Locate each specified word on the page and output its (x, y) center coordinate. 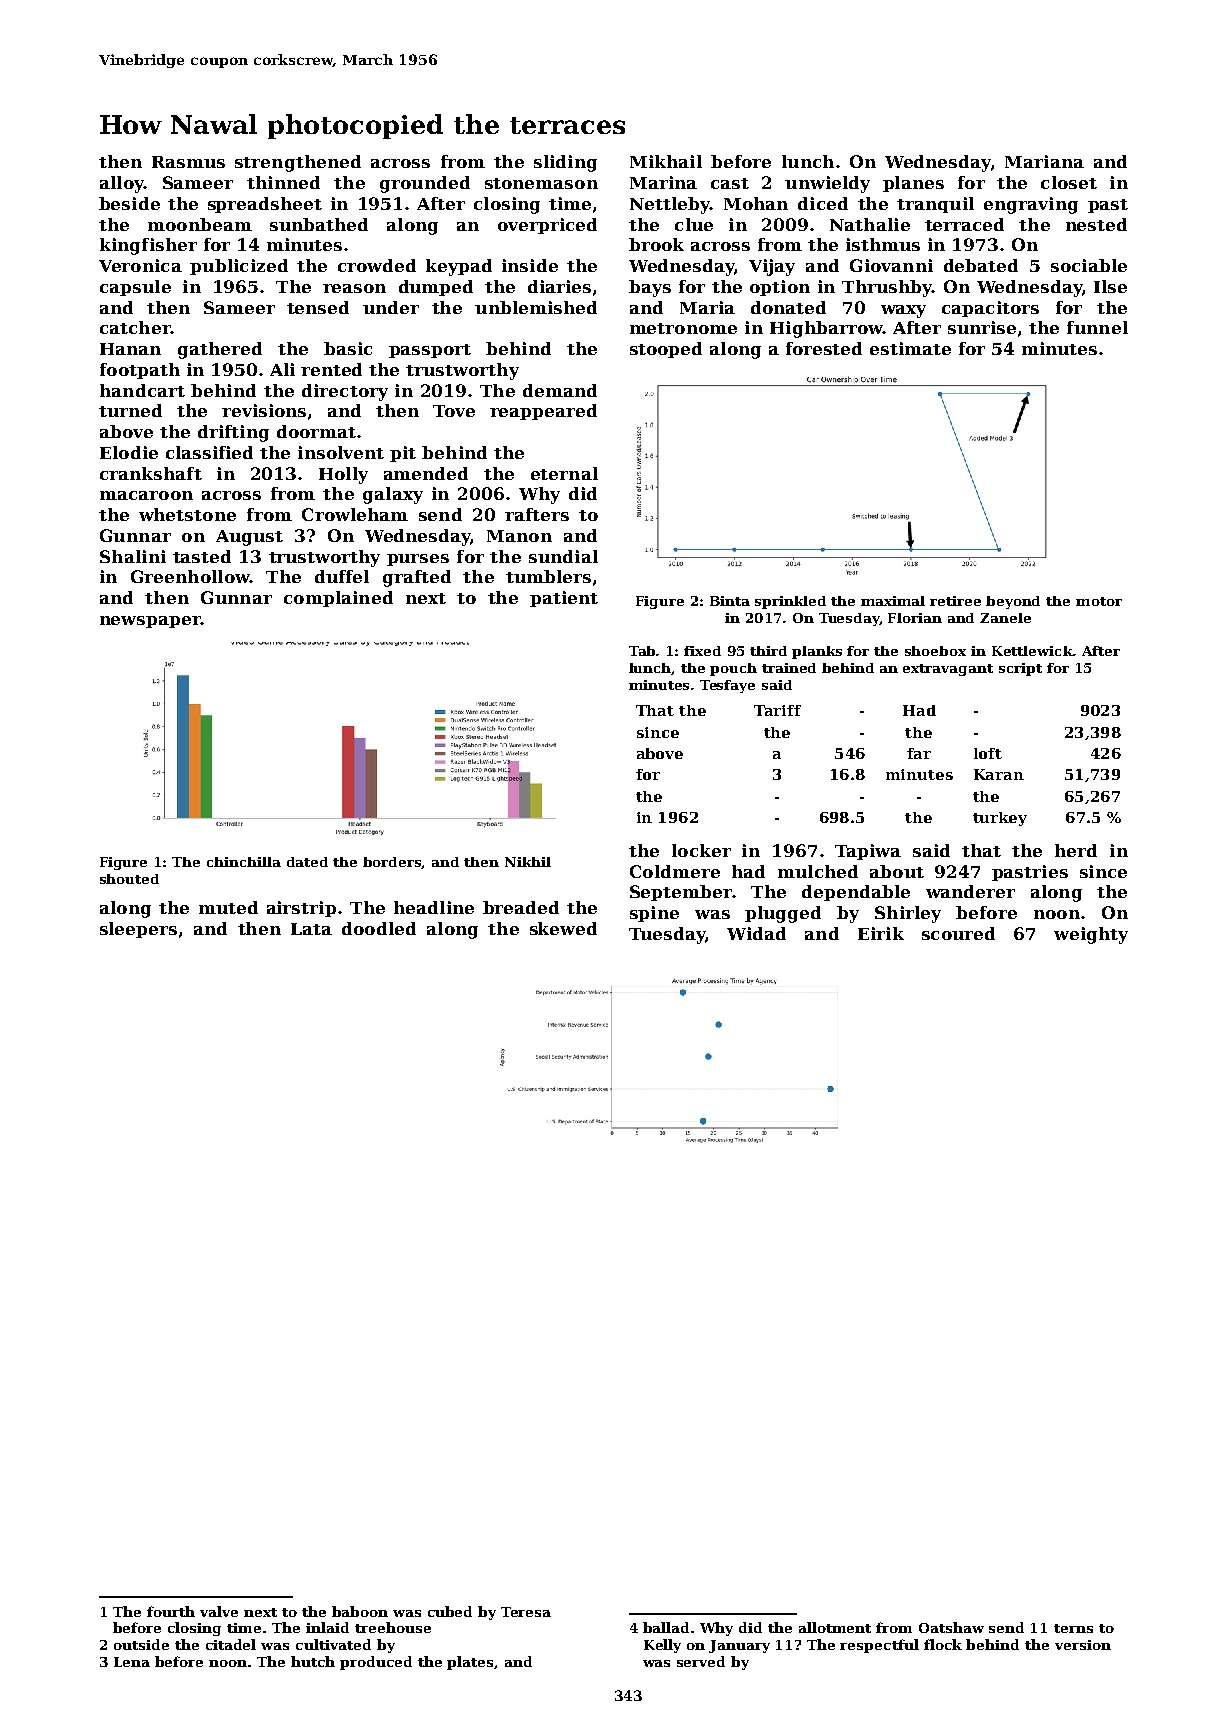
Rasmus (188, 162)
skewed (563, 928)
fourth (171, 1611)
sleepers (138, 930)
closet (1069, 182)
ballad (666, 1627)
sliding (565, 163)
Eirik (881, 933)
